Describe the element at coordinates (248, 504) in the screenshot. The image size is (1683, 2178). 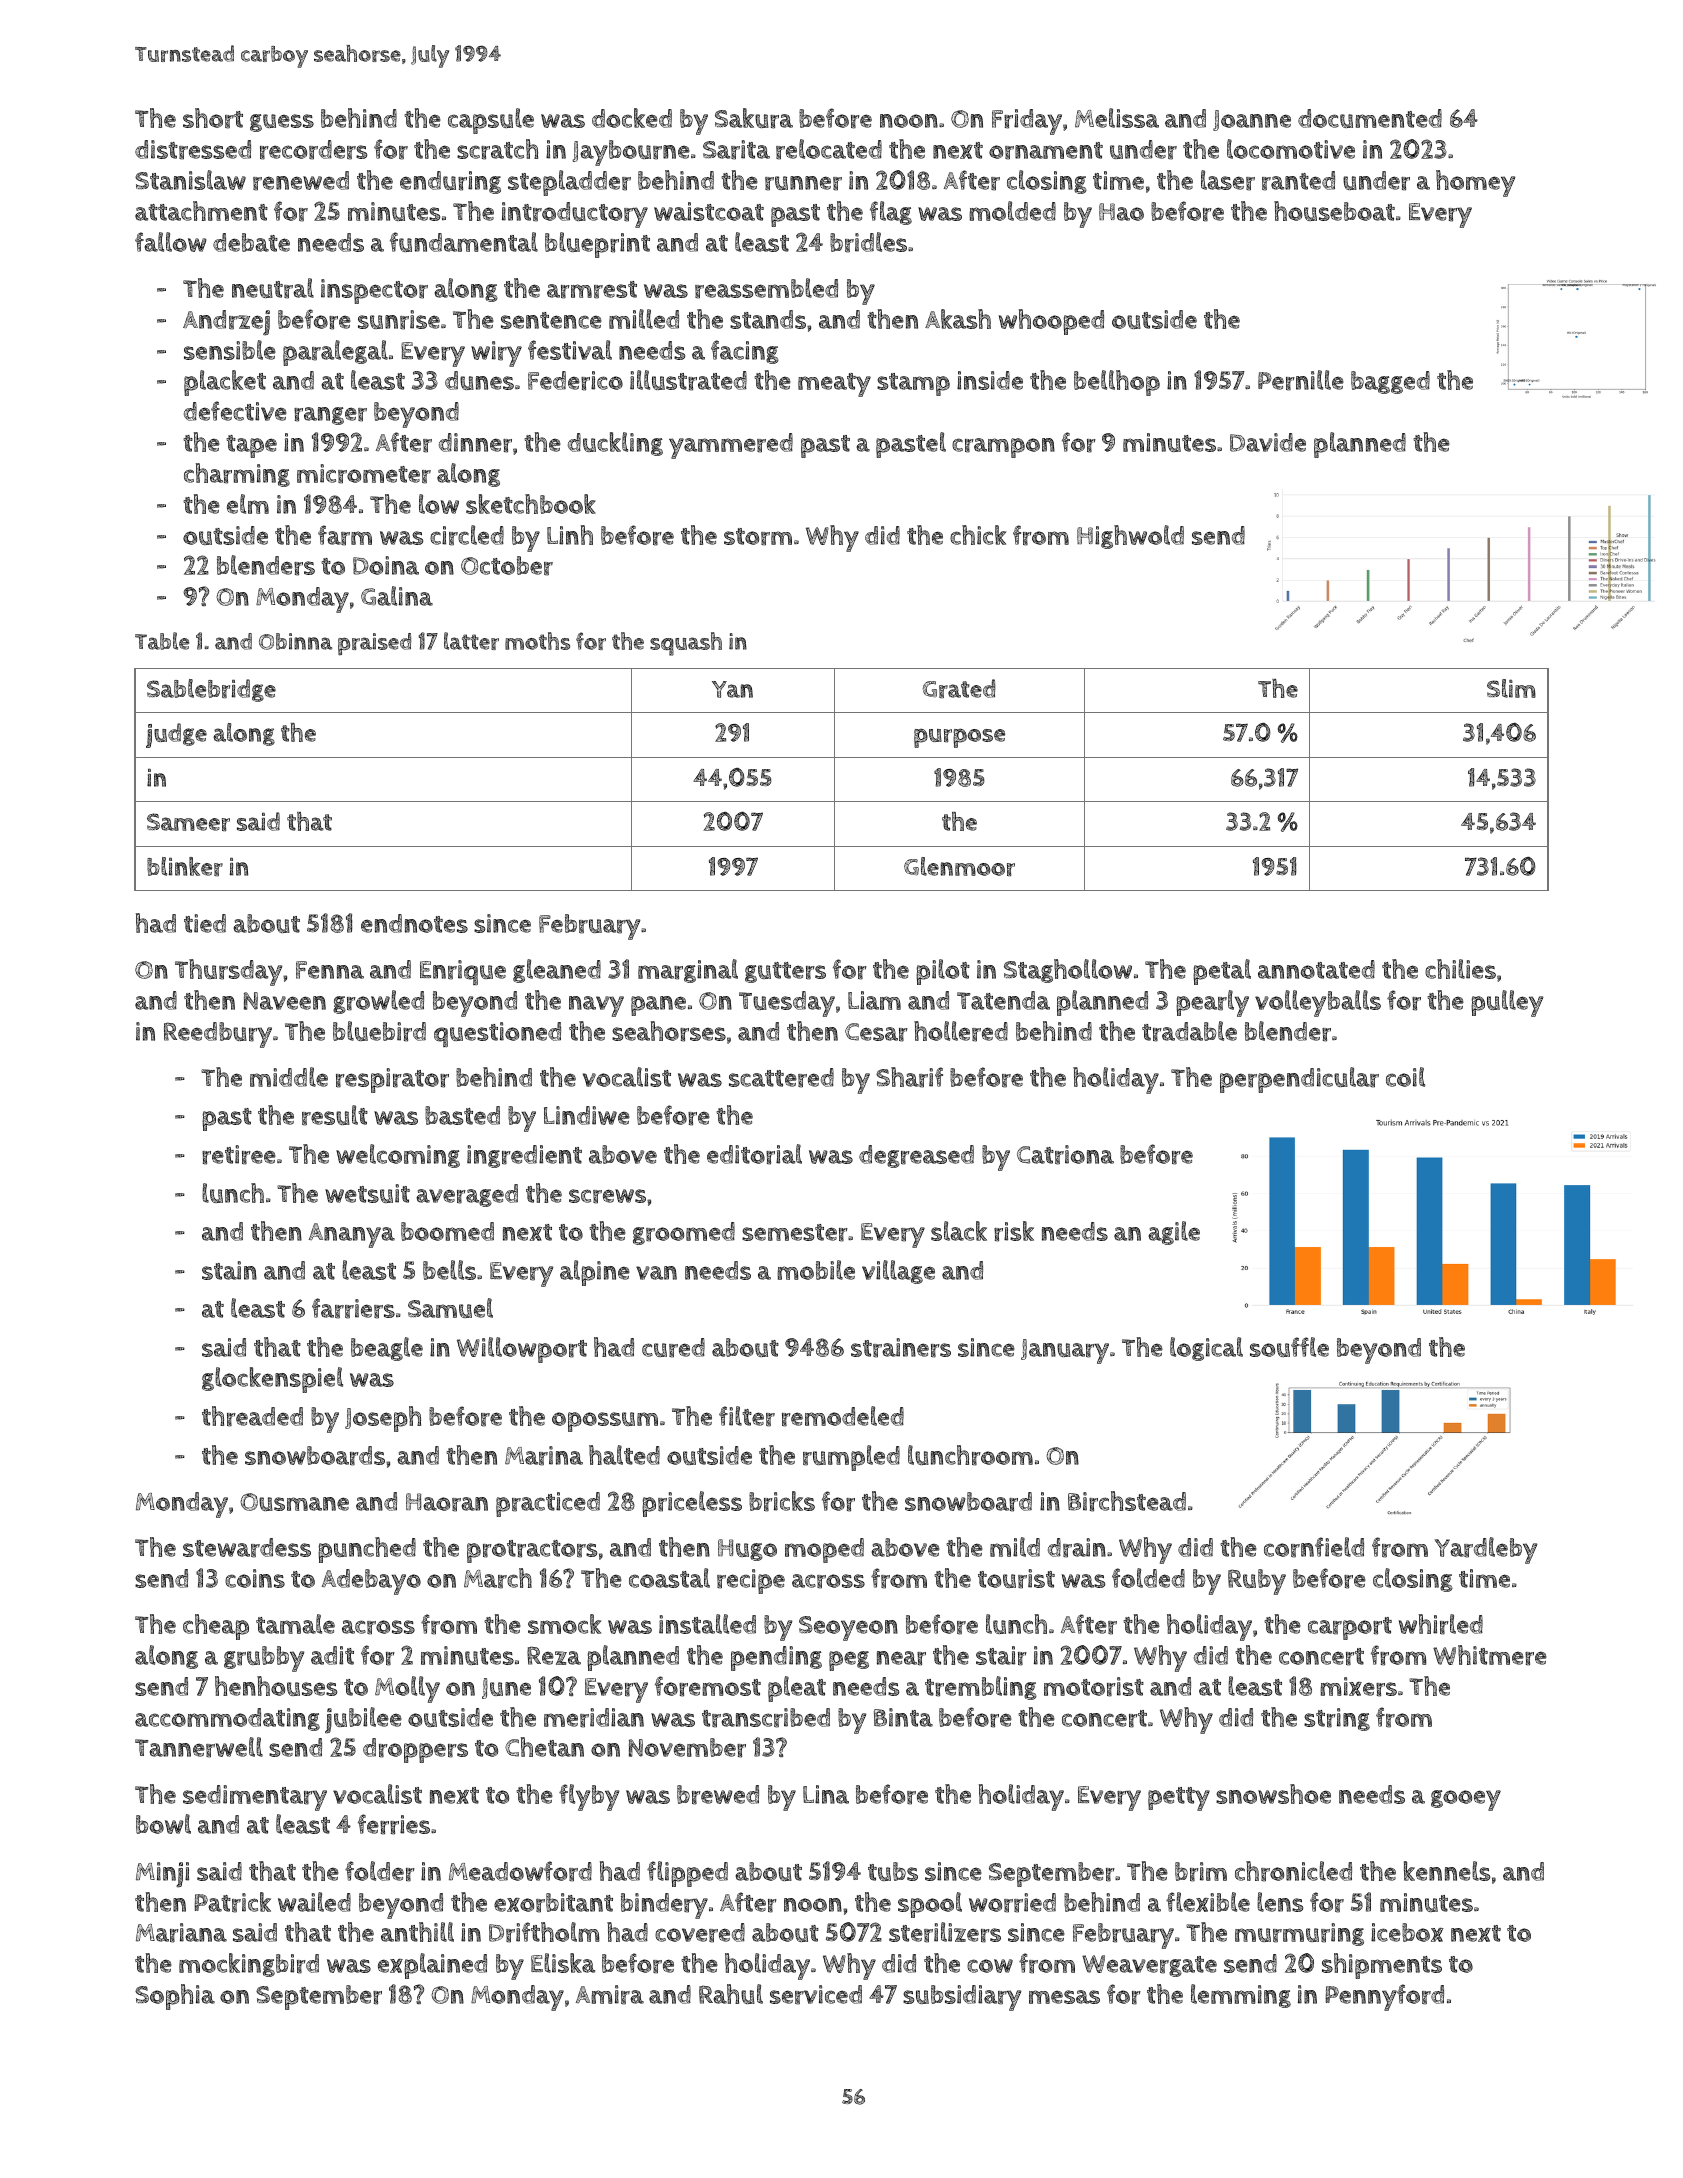
I see `elm` at that location.
